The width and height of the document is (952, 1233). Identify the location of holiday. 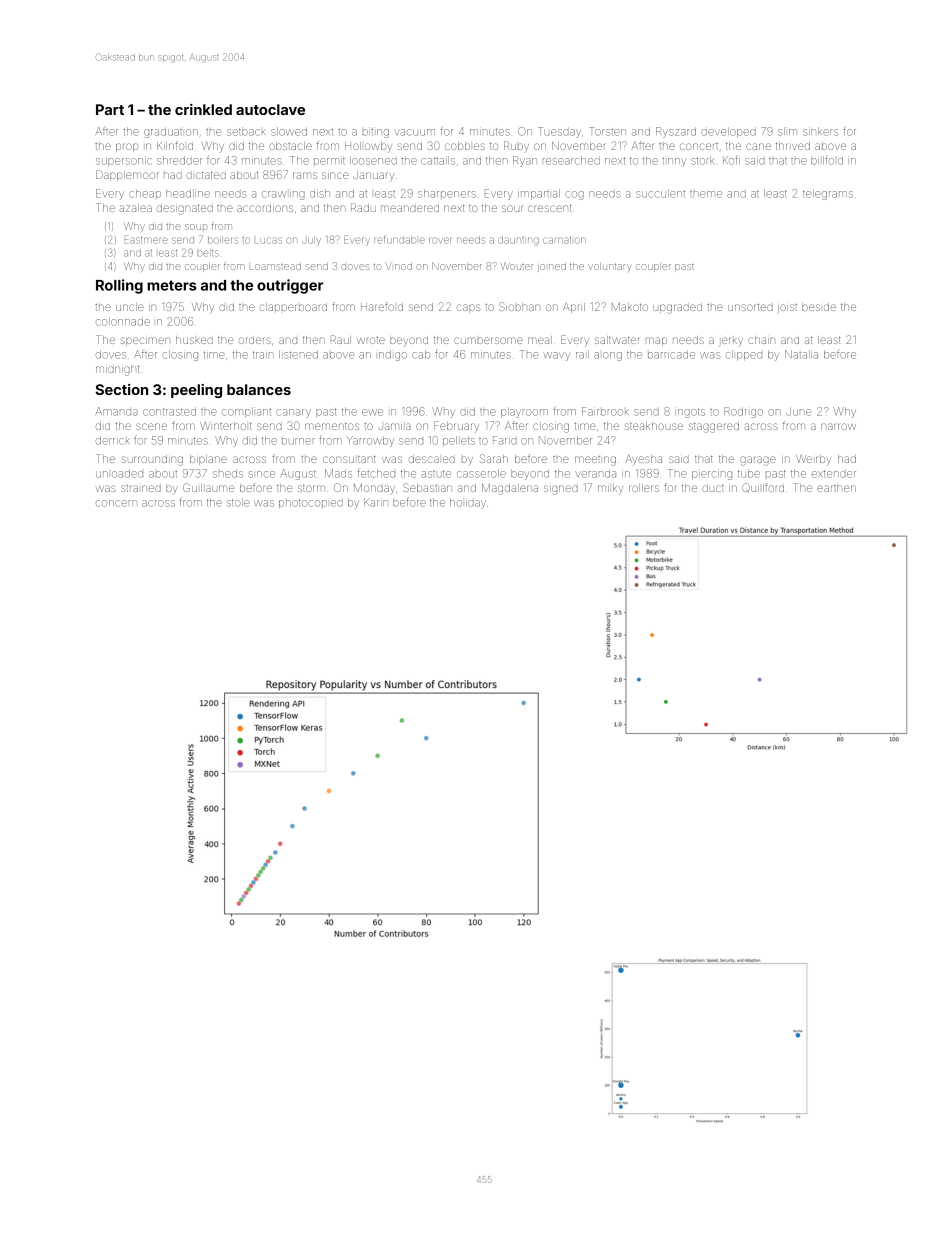
(468, 503).
